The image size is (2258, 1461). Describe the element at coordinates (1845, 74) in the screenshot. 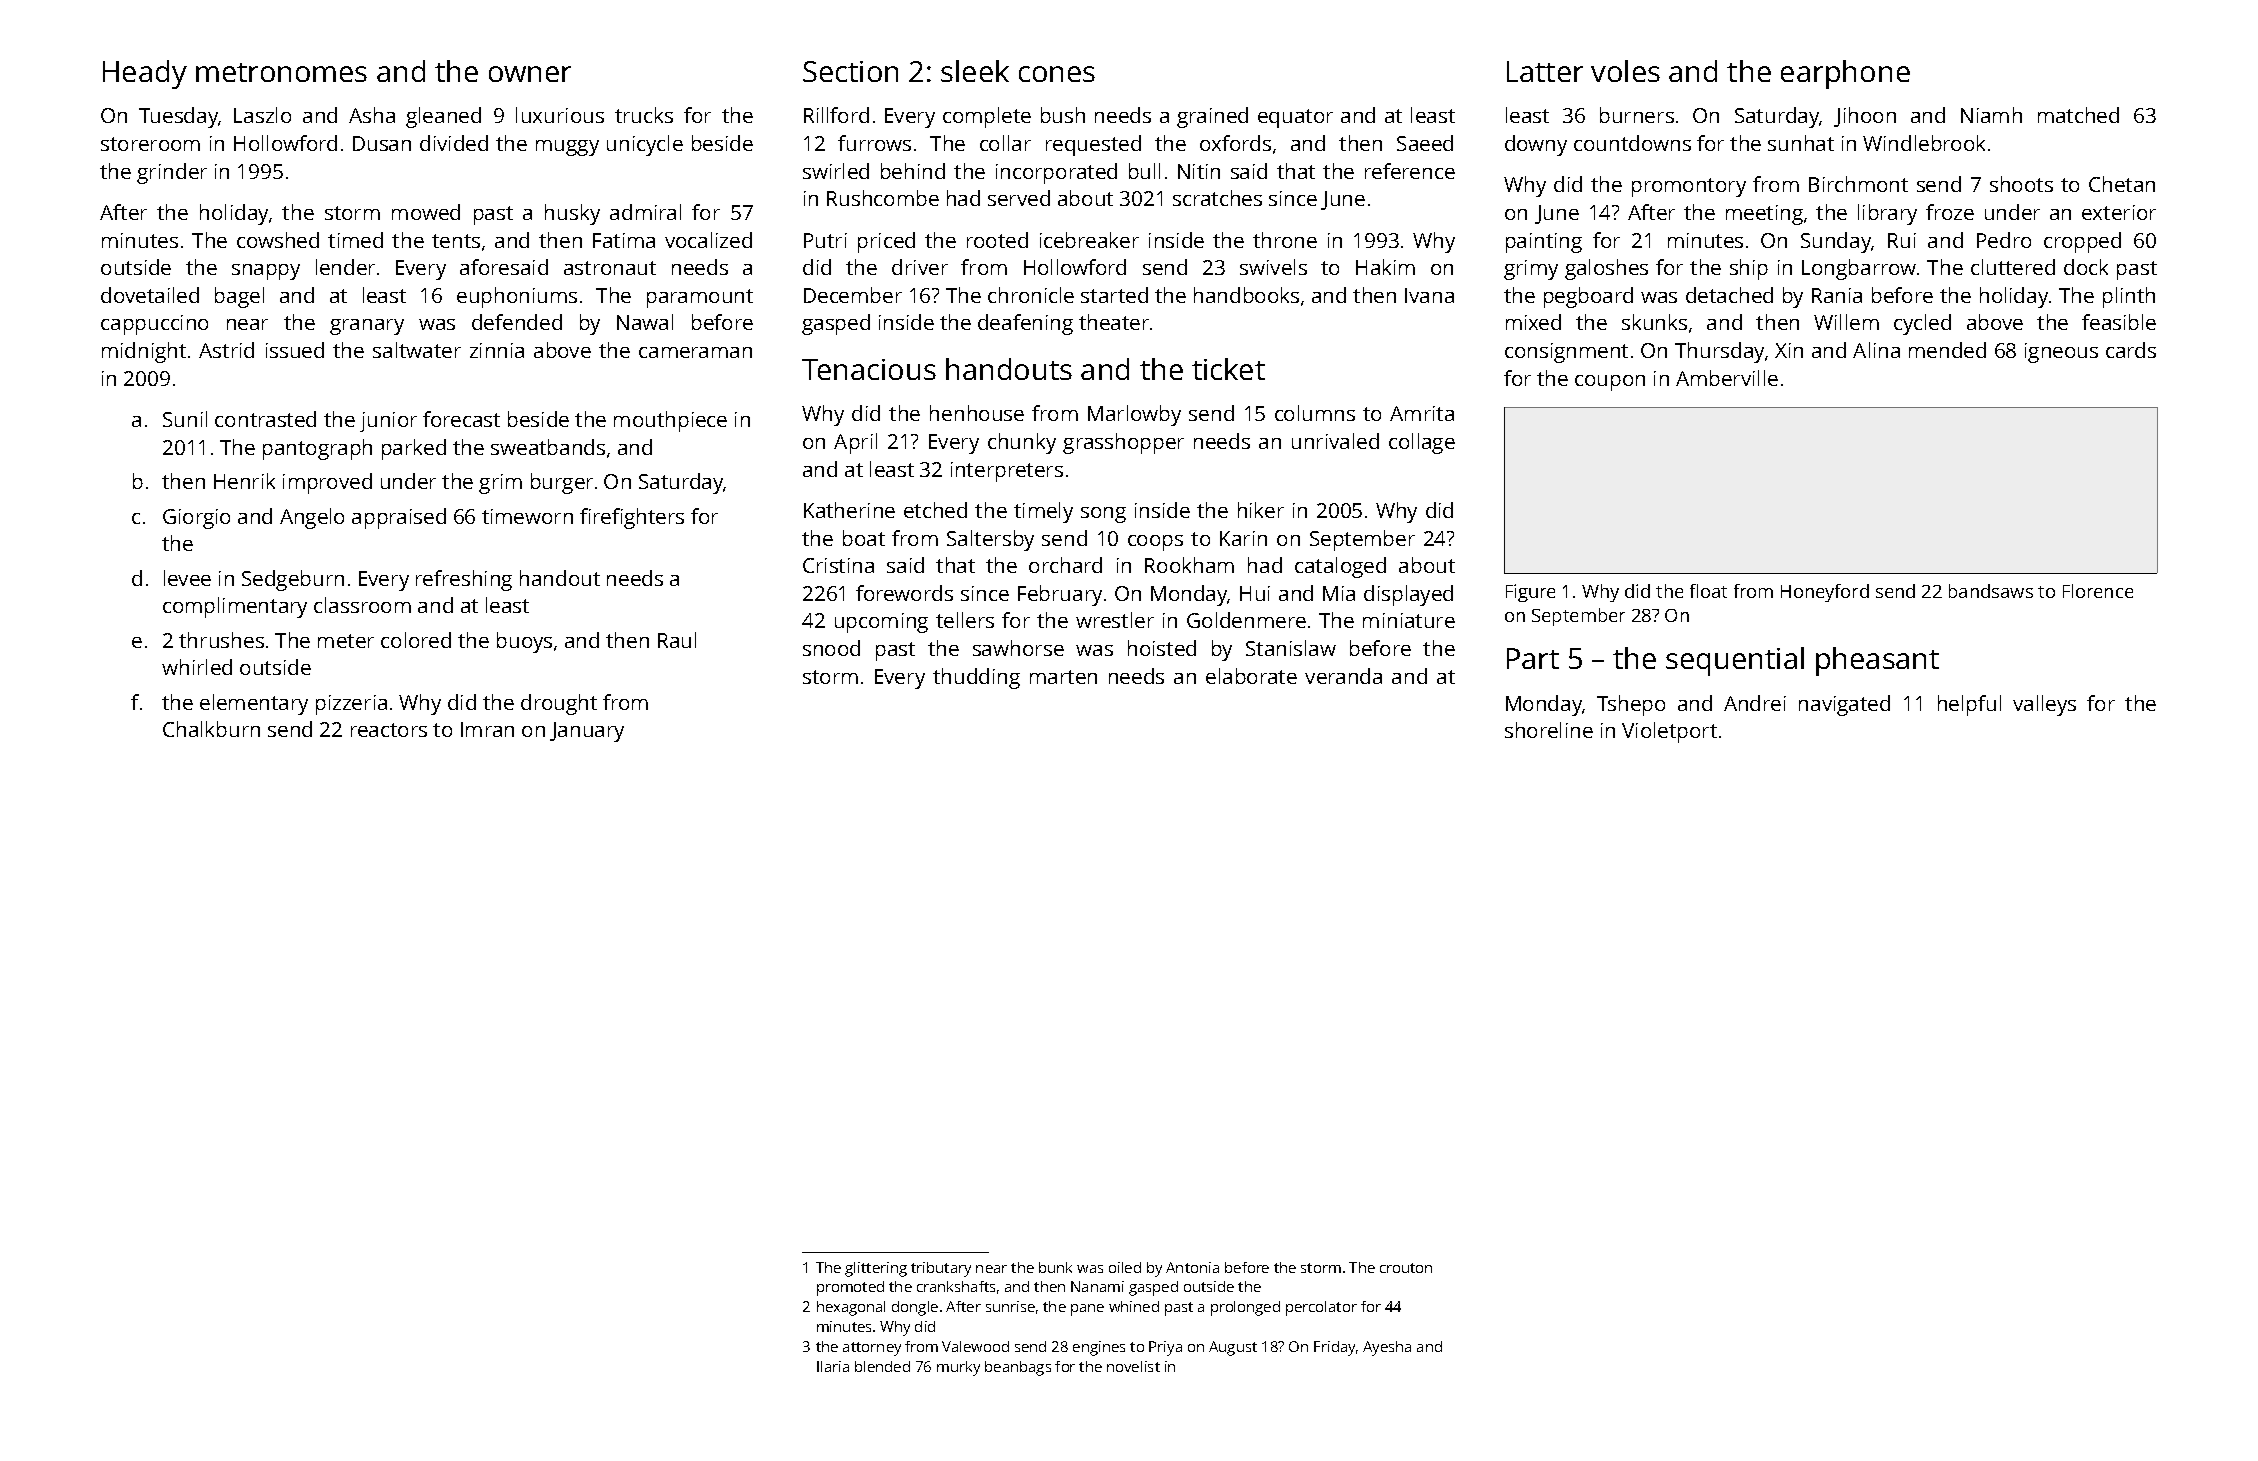

I see `earphone` at that location.
